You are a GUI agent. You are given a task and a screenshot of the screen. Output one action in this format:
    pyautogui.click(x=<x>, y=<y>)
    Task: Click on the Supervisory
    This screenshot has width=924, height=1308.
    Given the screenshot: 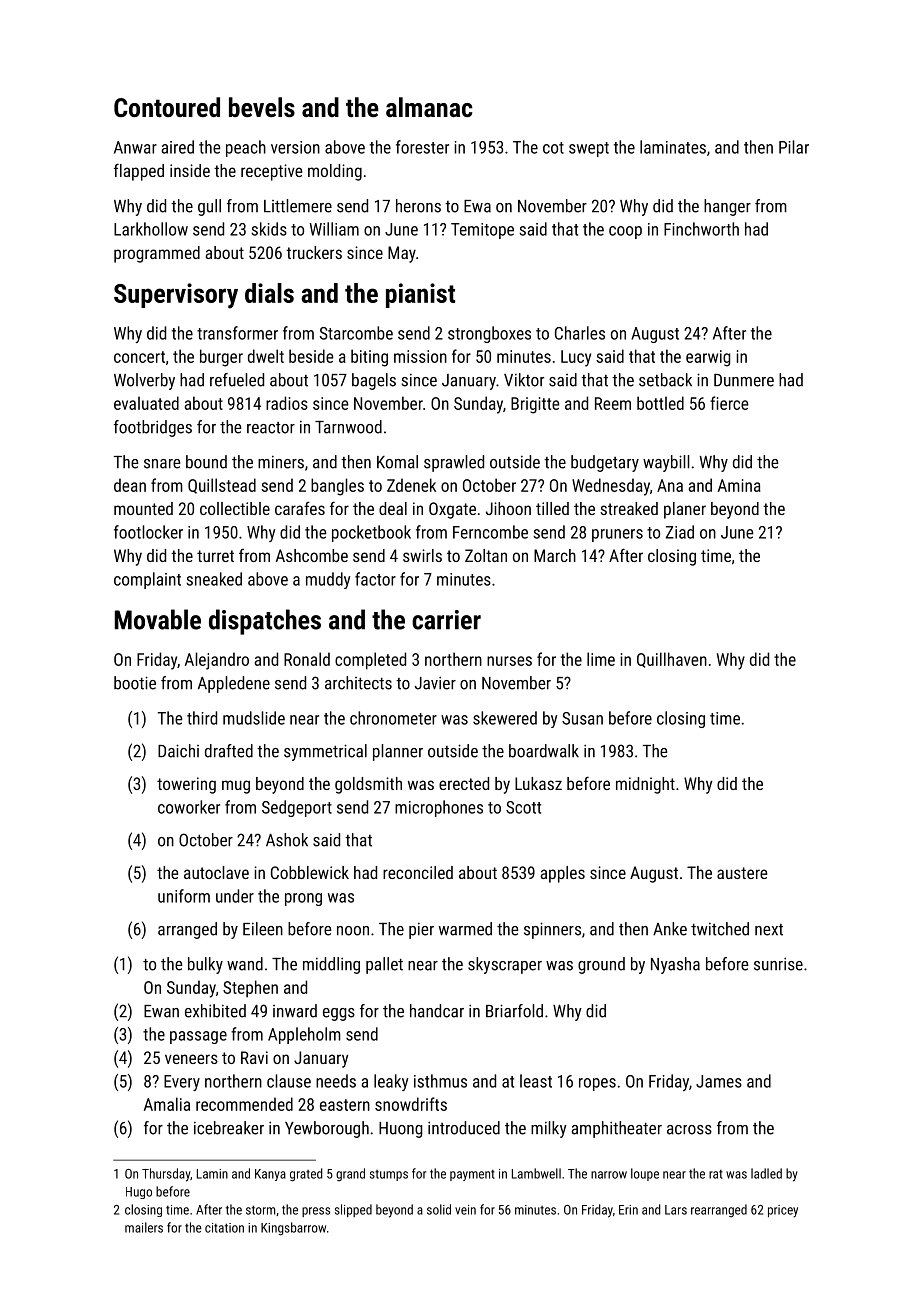 What is the action you would take?
    pyautogui.click(x=176, y=296)
